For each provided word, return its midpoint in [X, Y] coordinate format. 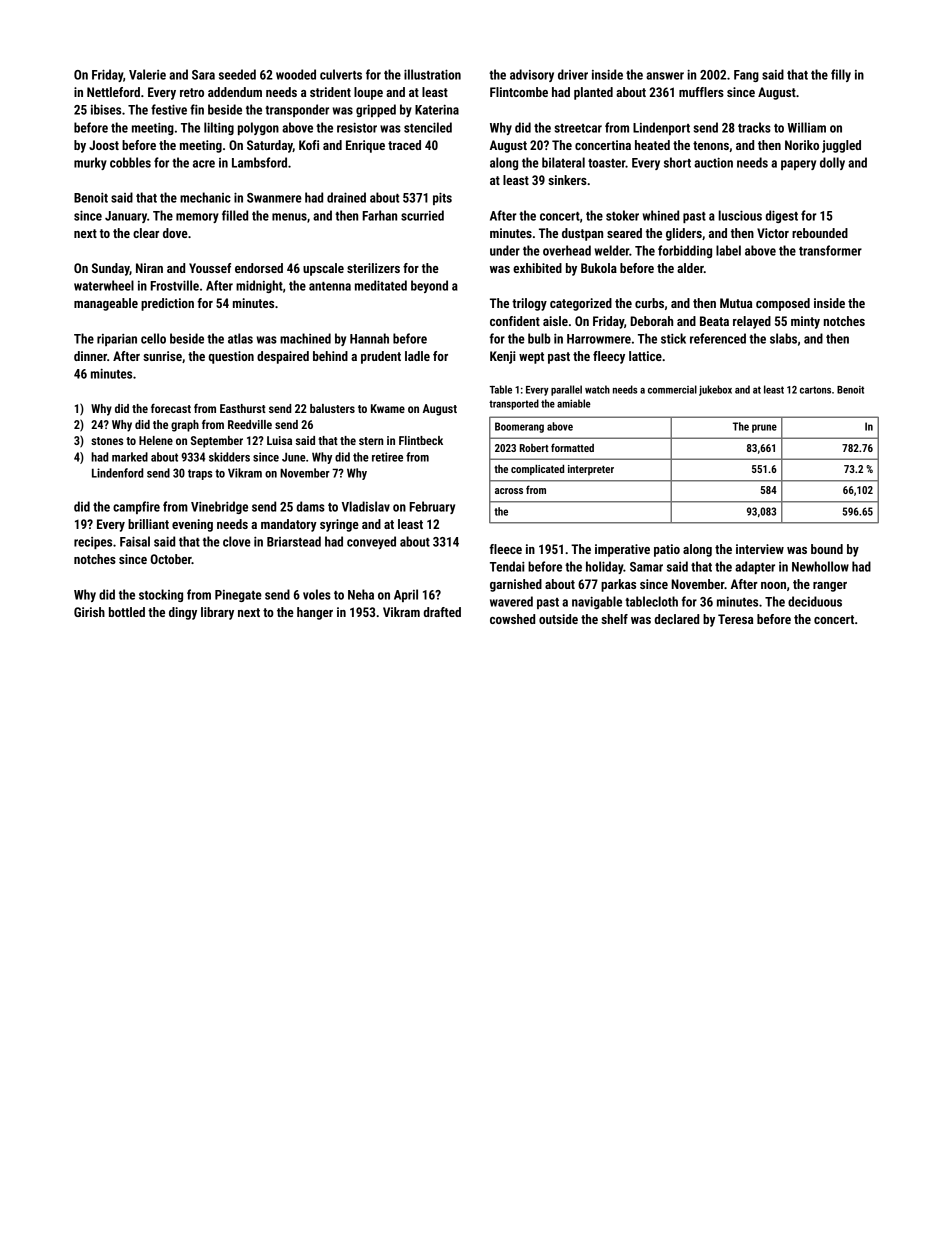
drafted [442, 612]
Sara [203, 75]
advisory [532, 75]
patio [667, 550]
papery [798, 165]
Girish [89, 612]
